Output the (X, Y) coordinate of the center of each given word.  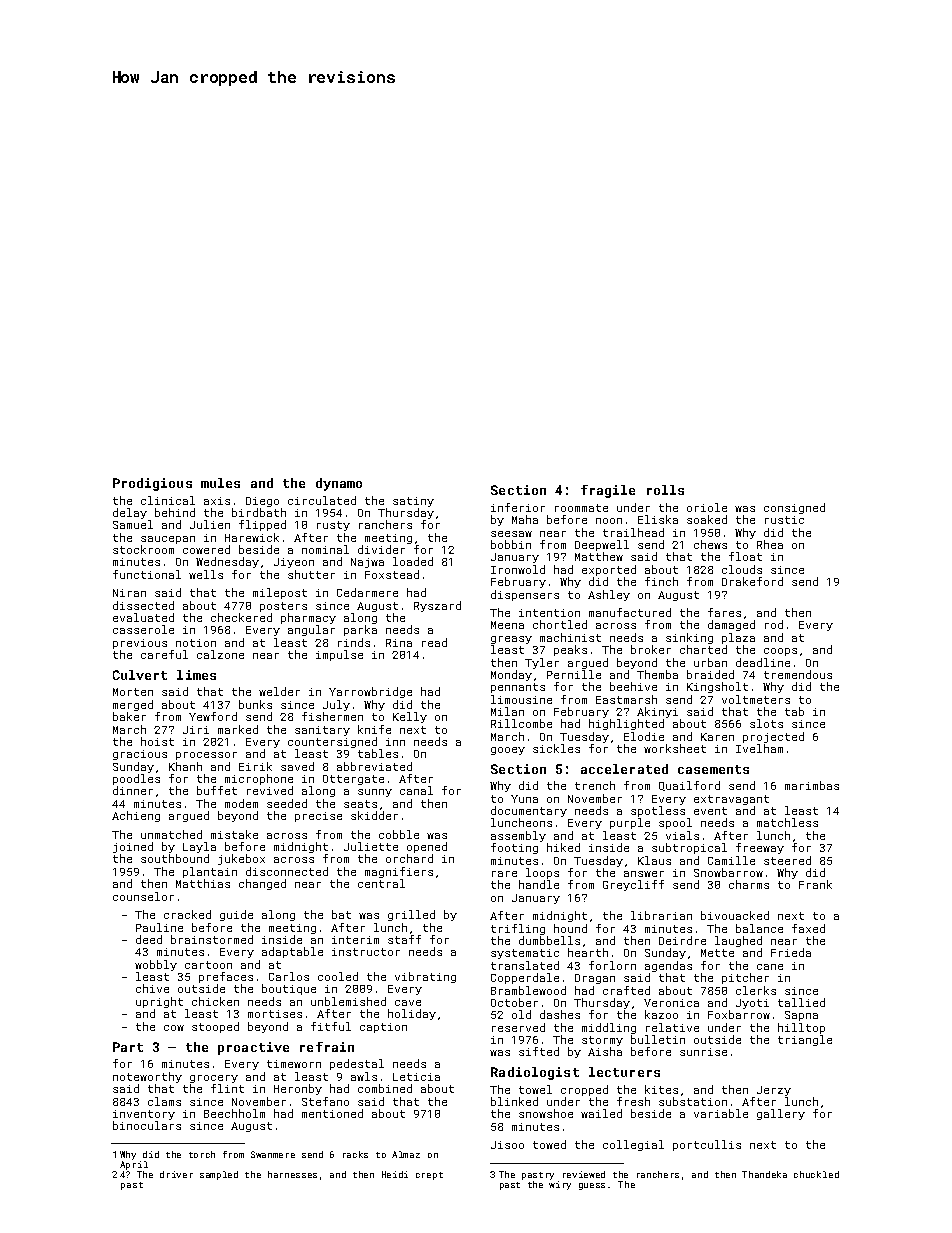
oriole (707, 507)
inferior (518, 507)
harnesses (292, 1174)
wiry (560, 1185)
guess (592, 1186)
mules (220, 483)
